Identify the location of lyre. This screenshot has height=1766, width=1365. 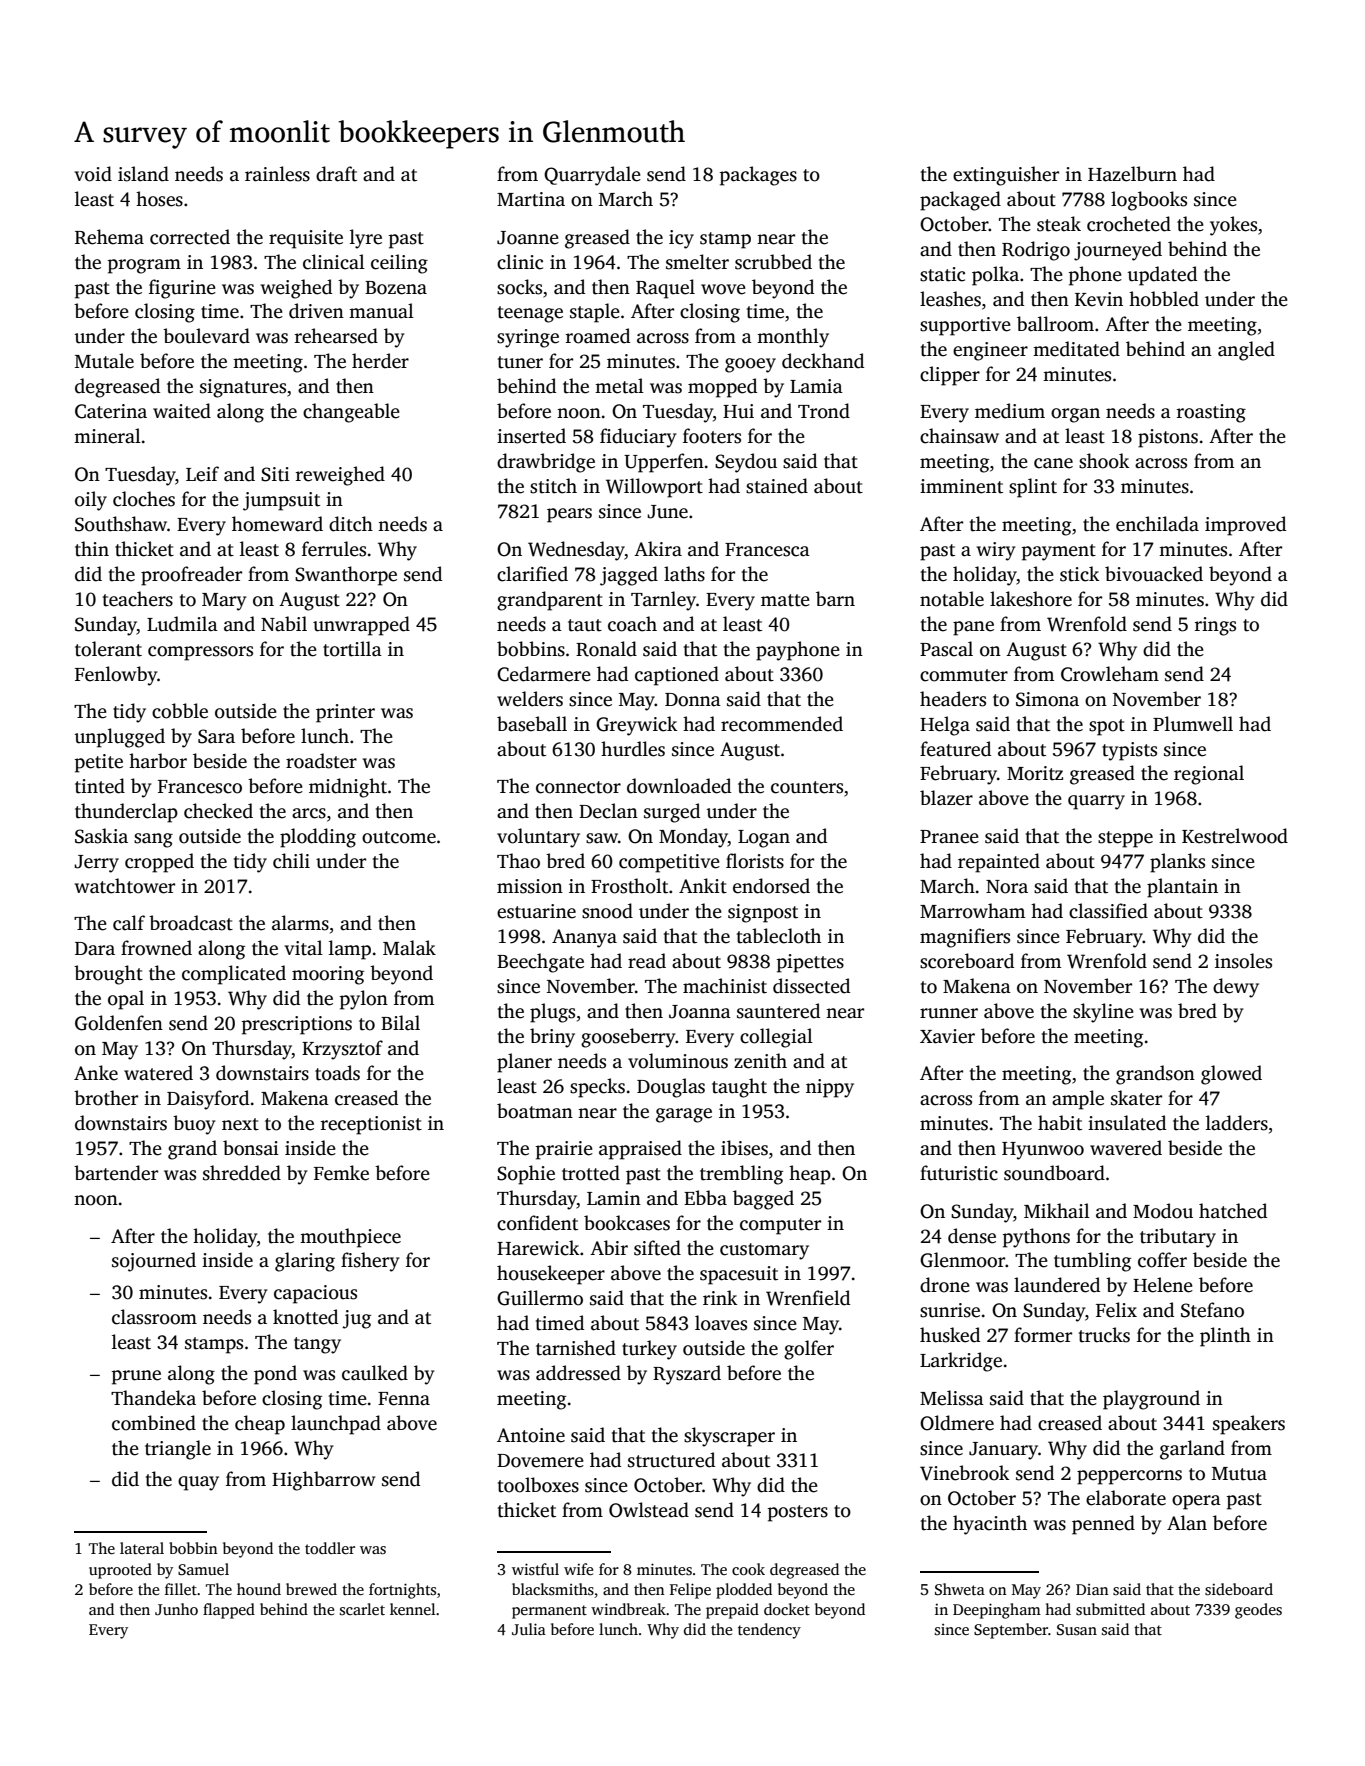
(366, 239).
